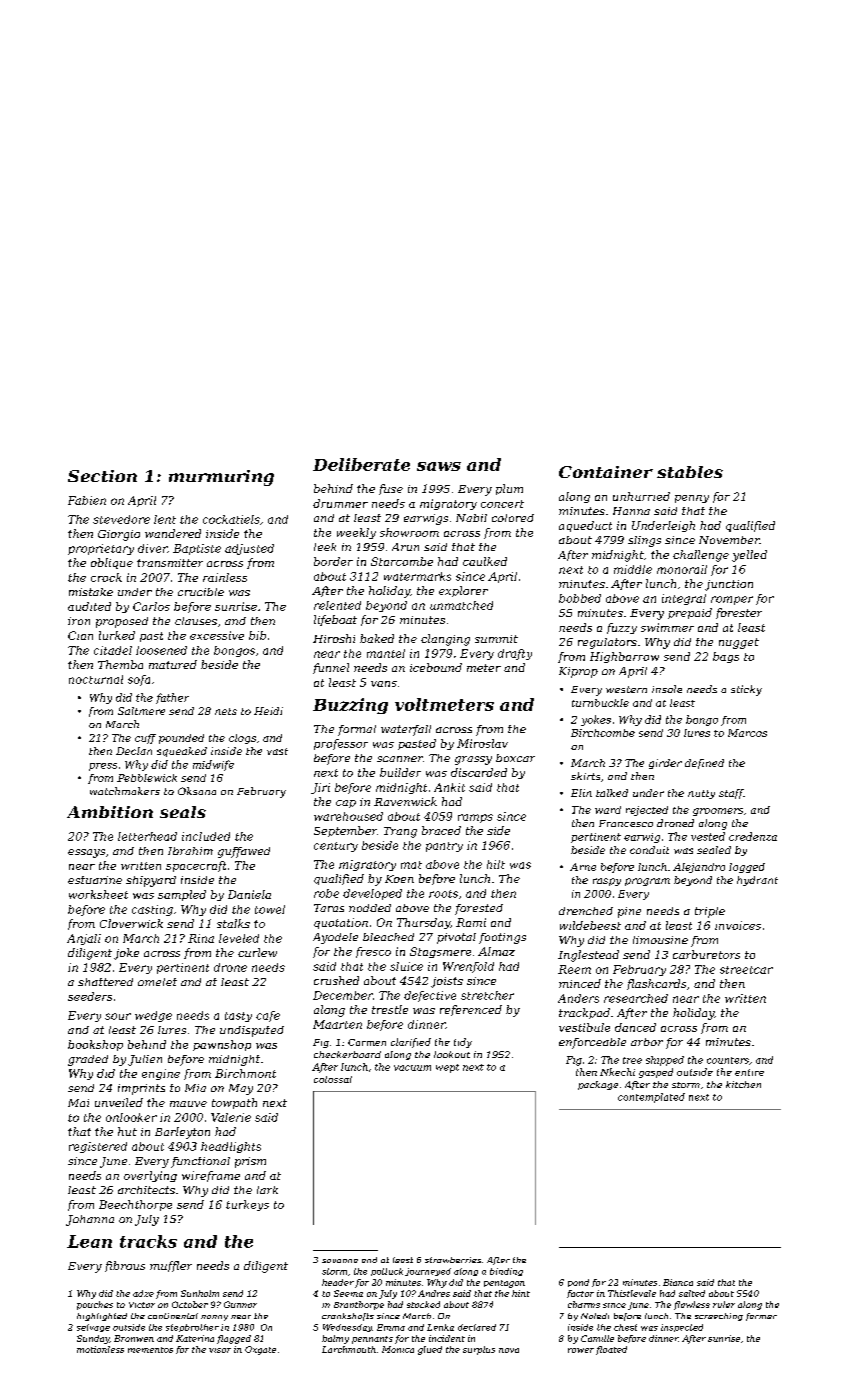 Image resolution: width=849 pixels, height=1400 pixels. I want to click on boxcar, so click(515, 758).
